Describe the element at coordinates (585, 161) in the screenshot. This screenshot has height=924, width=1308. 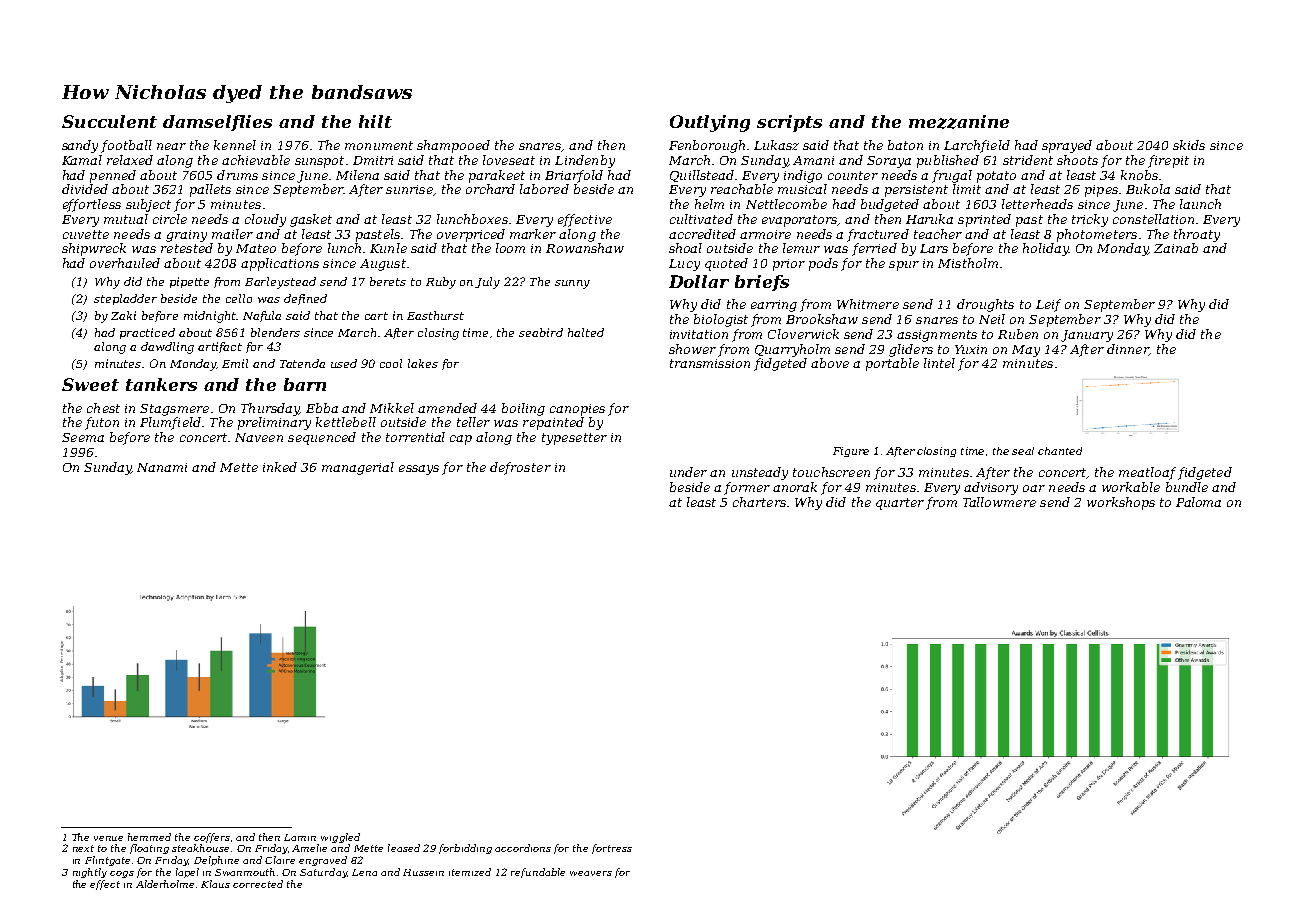
I see `Lindenby` at that location.
